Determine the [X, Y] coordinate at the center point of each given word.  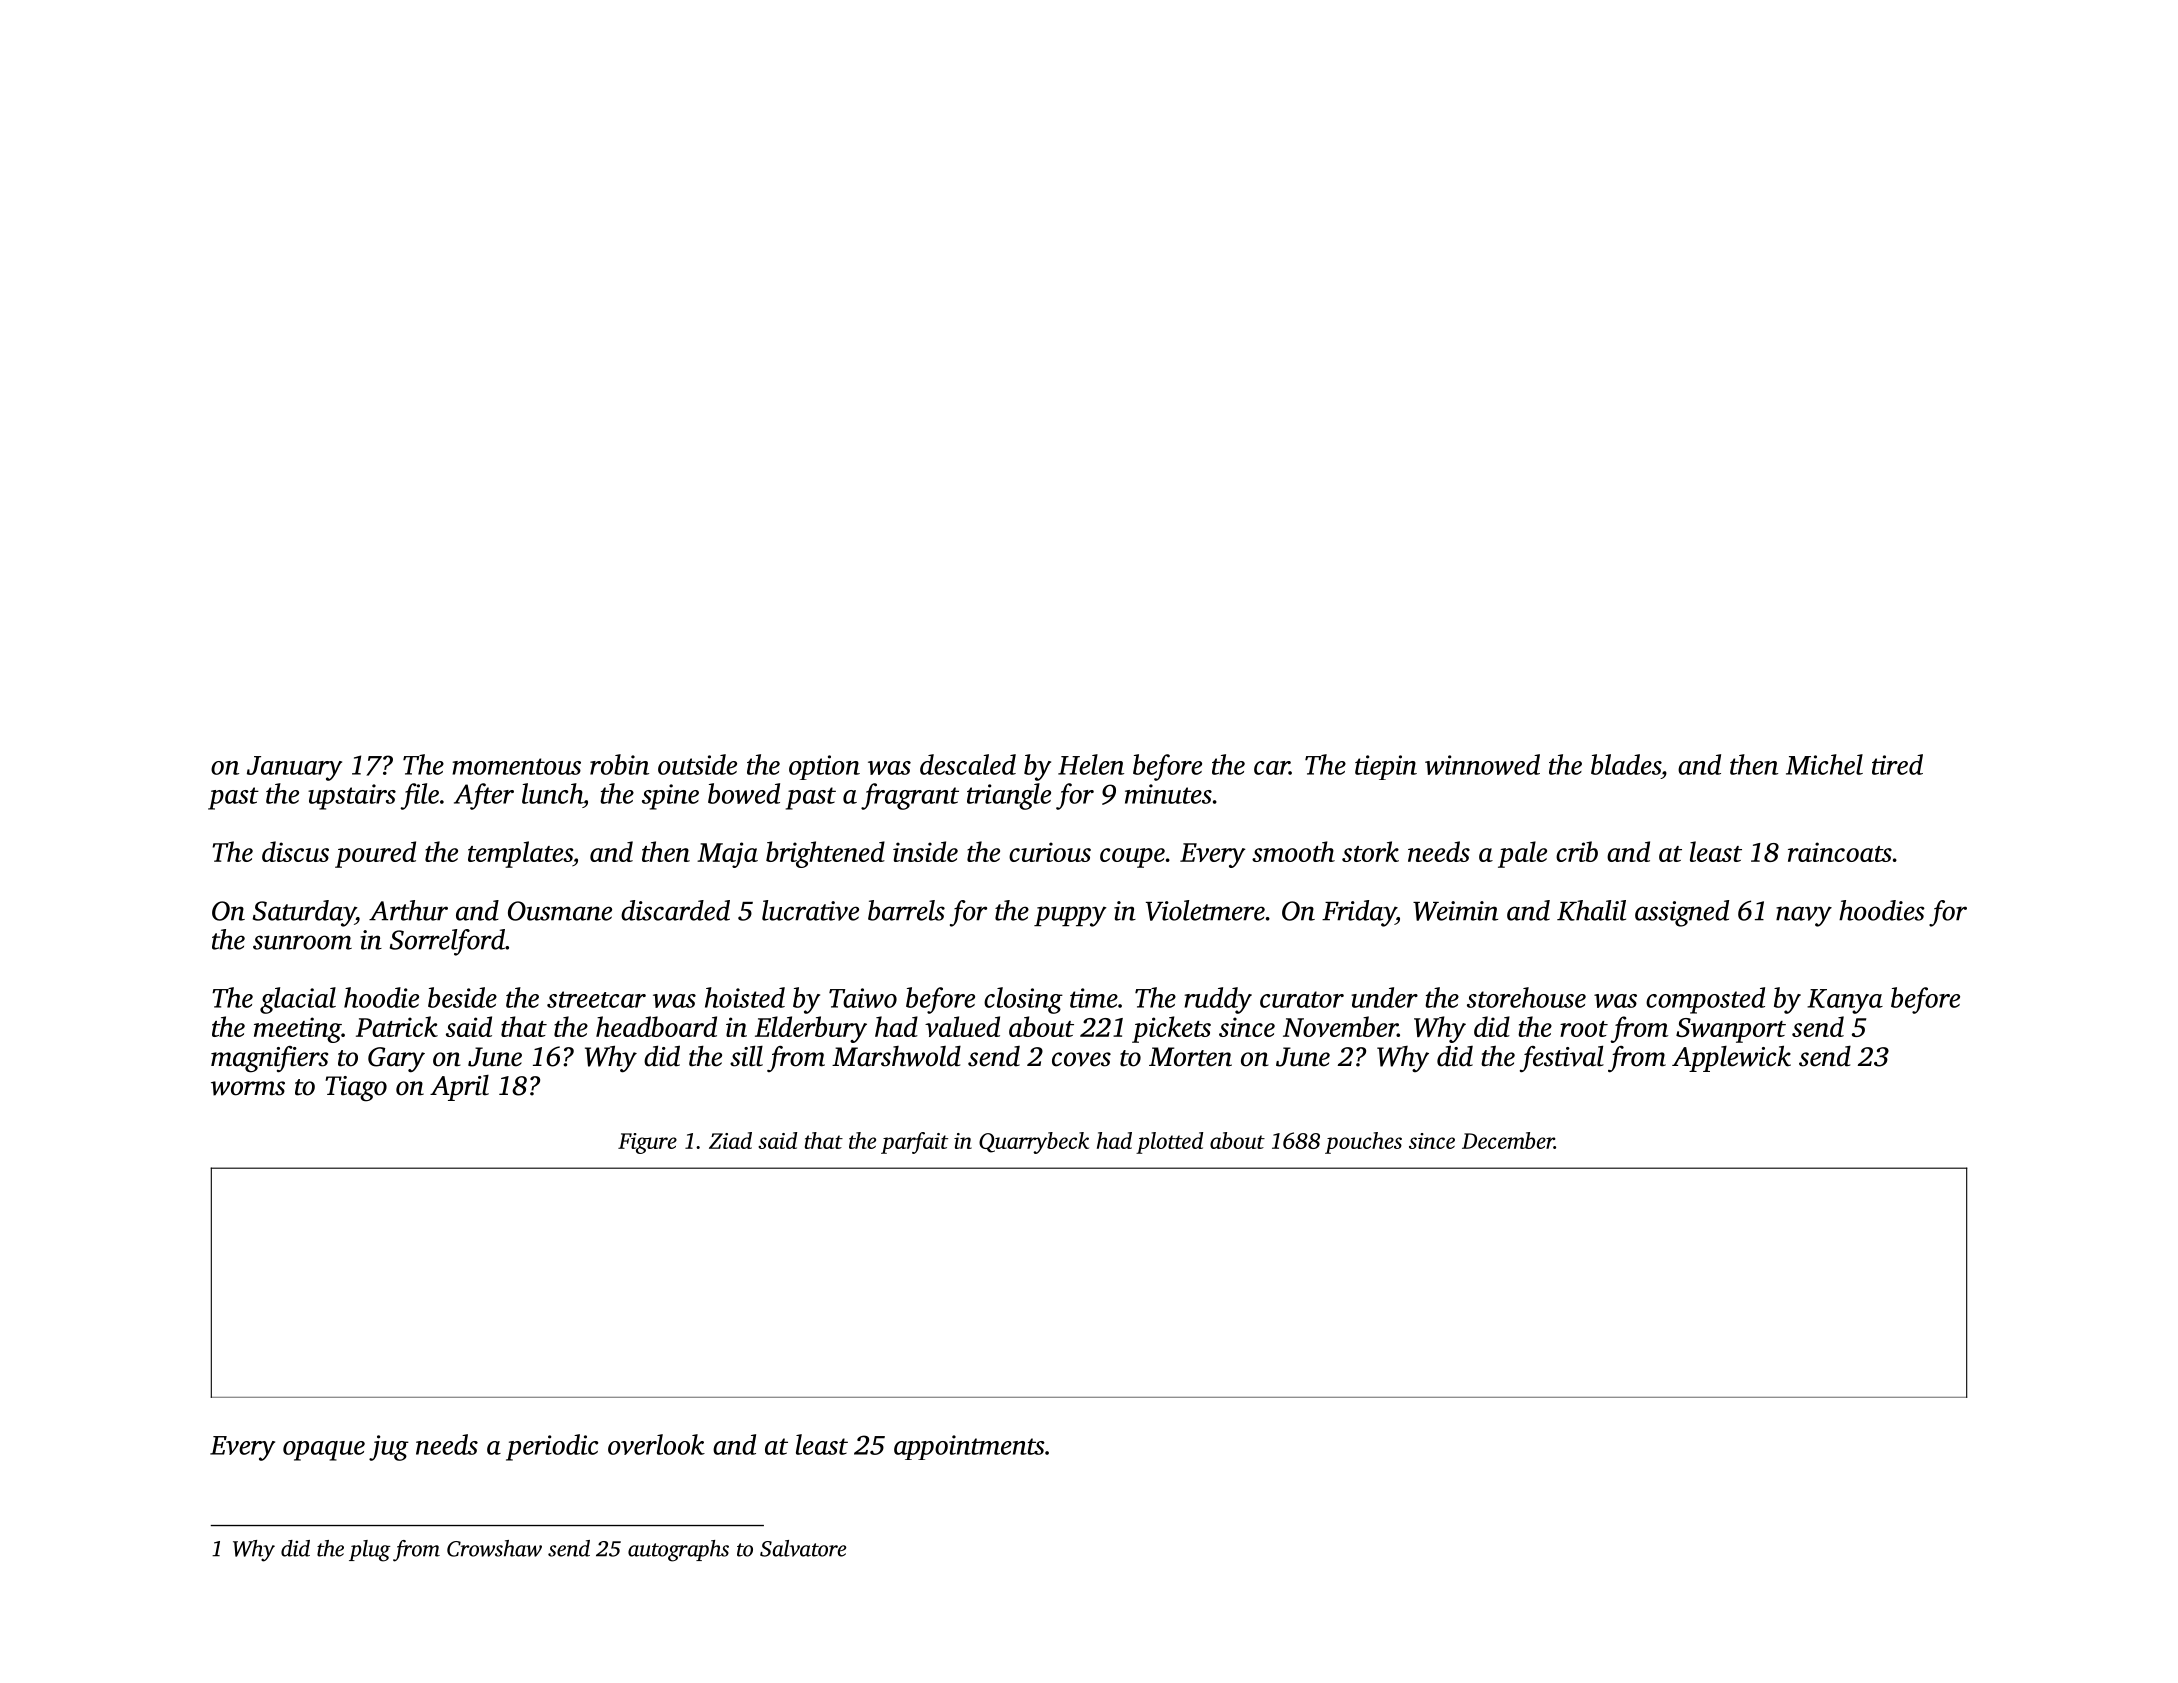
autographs [678, 1551]
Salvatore [803, 1548]
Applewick [1731, 1058]
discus [295, 851]
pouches [1363, 1143]
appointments [969, 1447]
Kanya [1845, 1001]
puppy [1070, 916]
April [459, 1088]
